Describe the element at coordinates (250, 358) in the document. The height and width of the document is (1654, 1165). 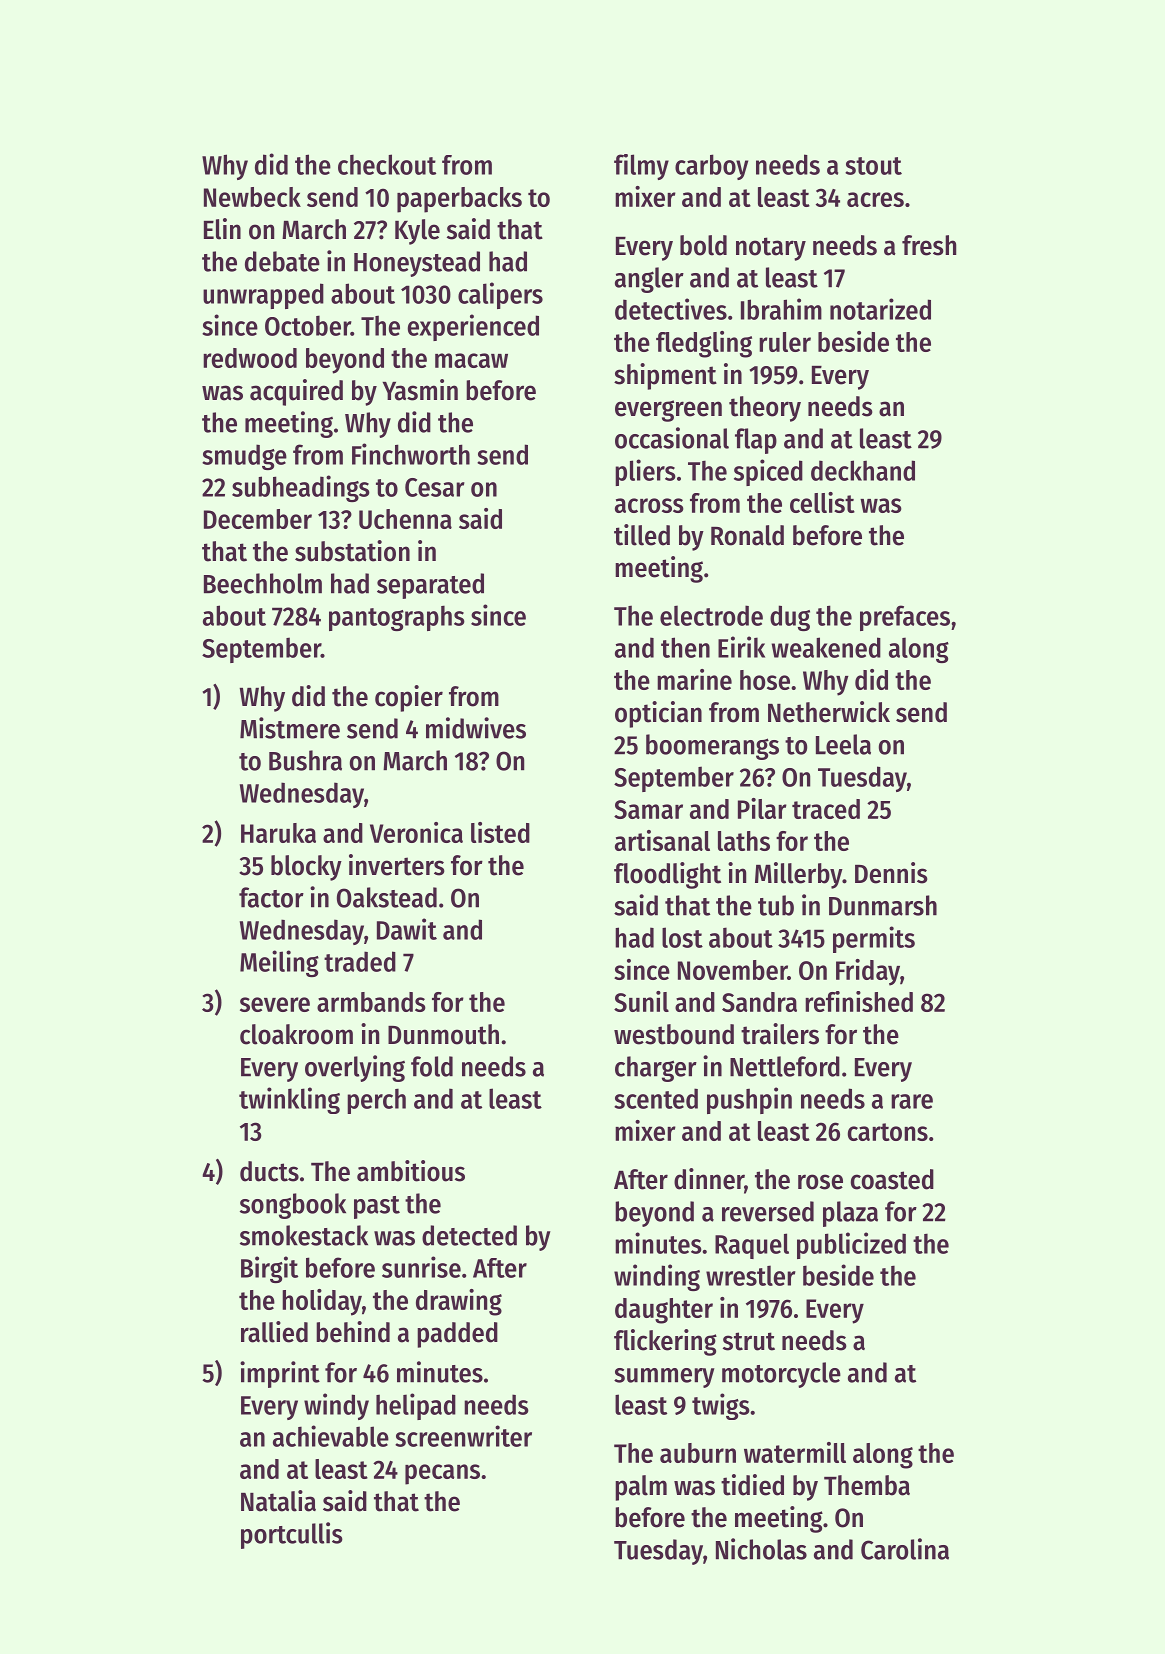
I see `redwood` at that location.
